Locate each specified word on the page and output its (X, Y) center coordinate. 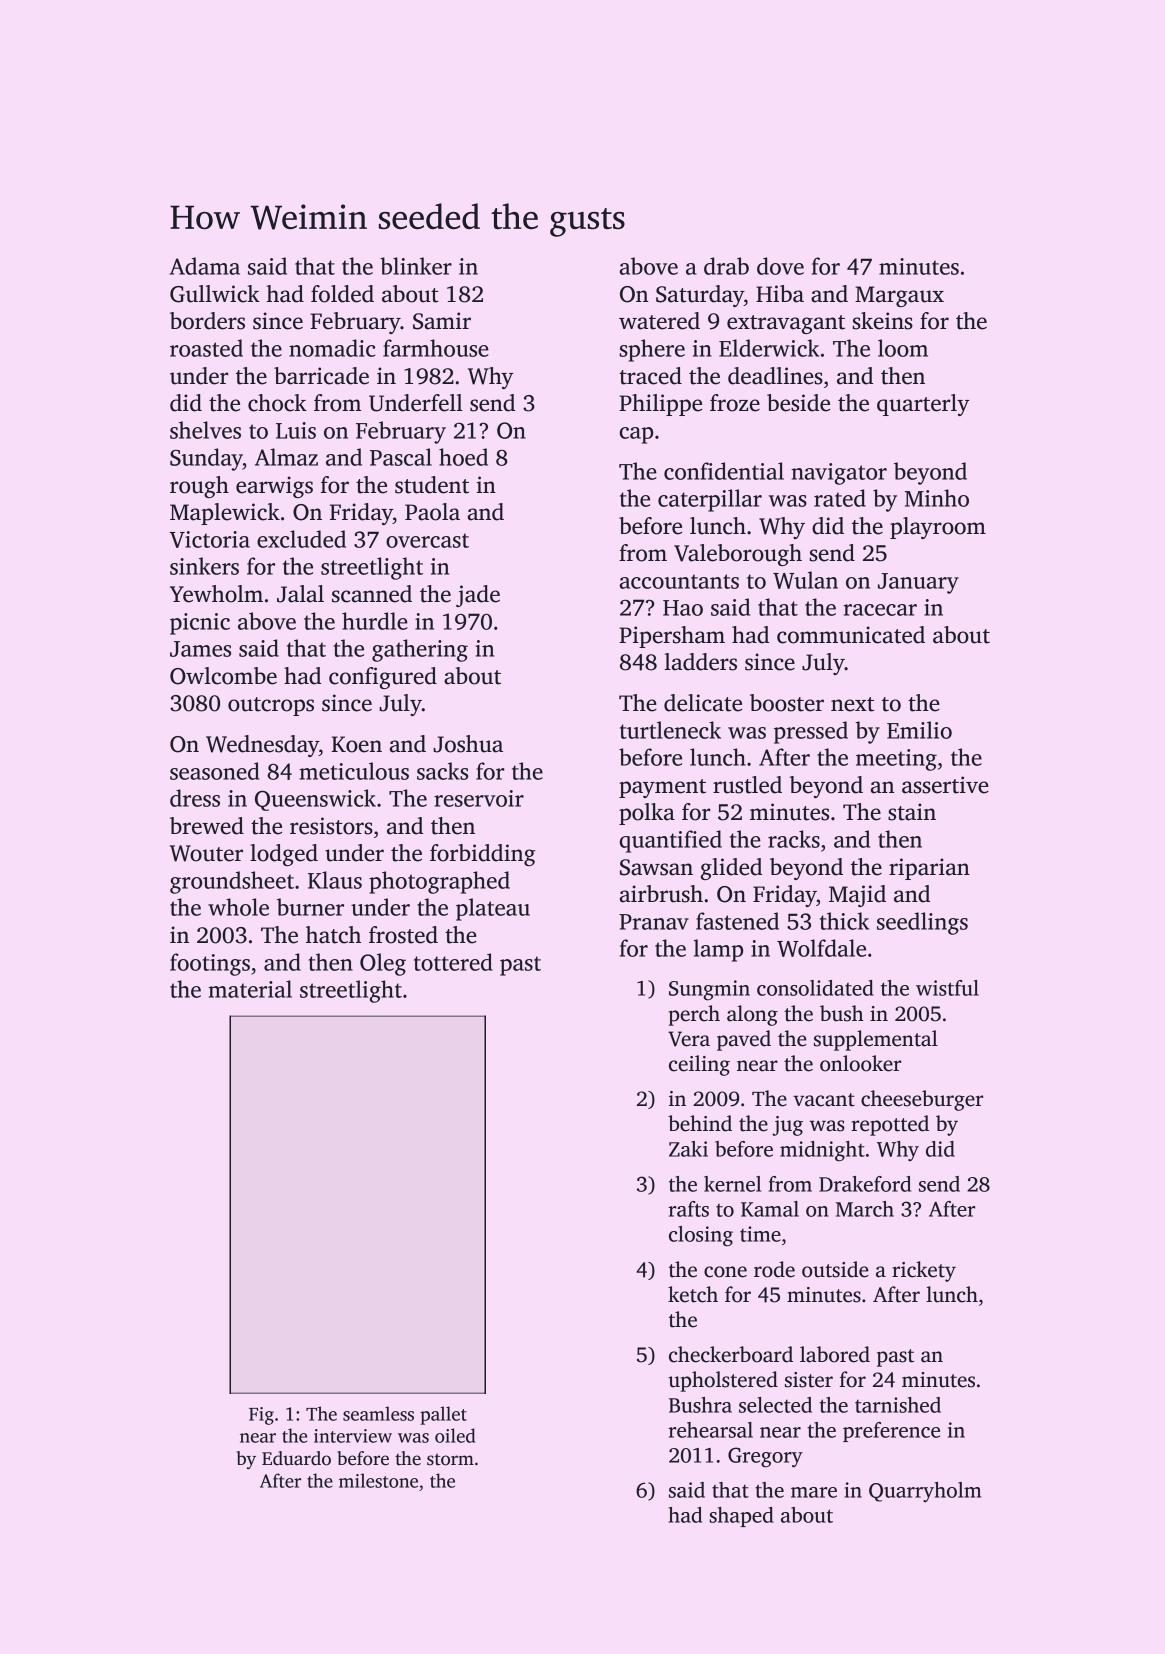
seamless (378, 1413)
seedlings (922, 923)
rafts (688, 1209)
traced (650, 376)
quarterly (923, 405)
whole (238, 907)
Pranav (654, 922)
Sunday (206, 459)
